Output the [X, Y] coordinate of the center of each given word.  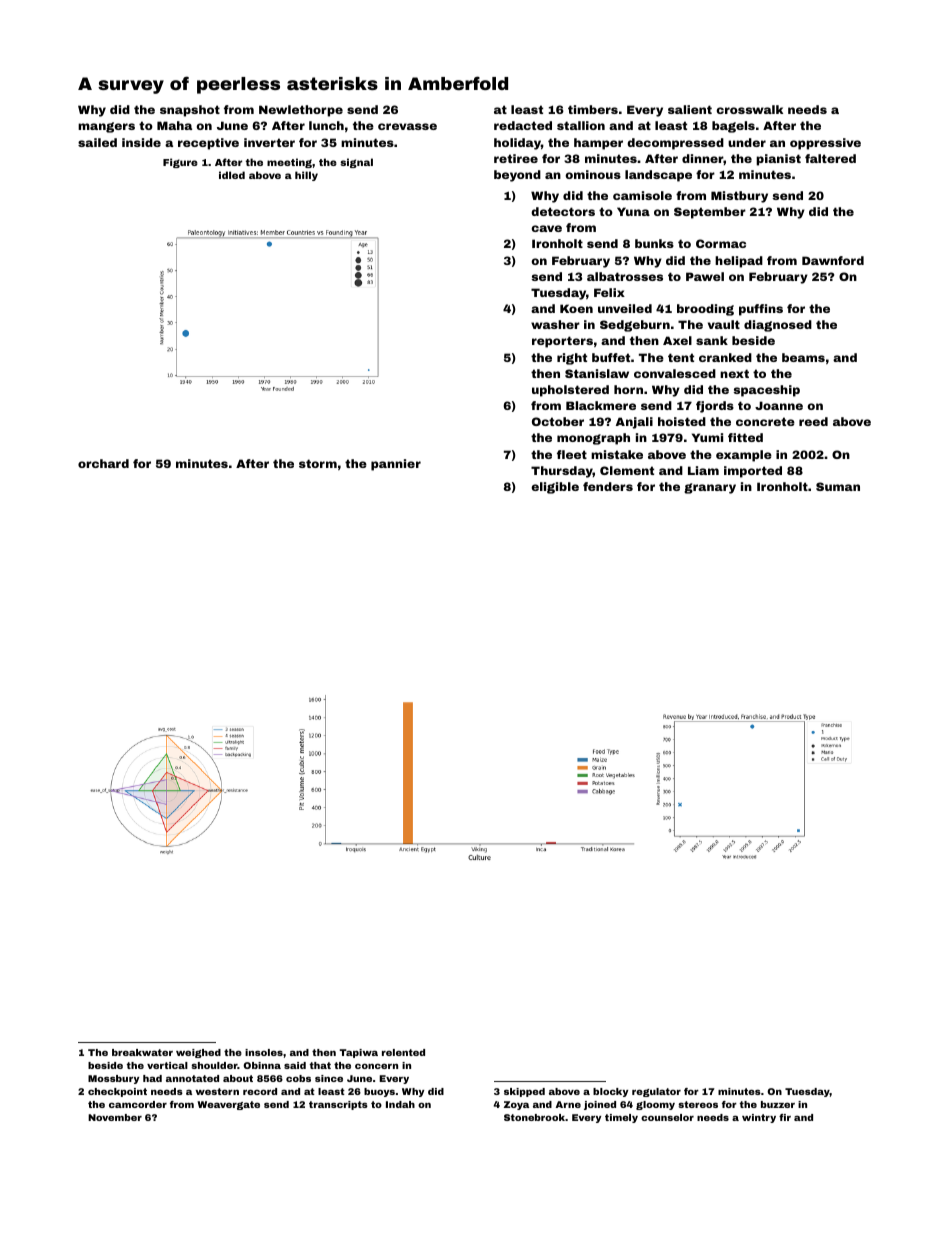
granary [710, 488]
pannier [396, 465]
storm [318, 463]
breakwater [142, 1052]
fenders [608, 486]
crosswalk [749, 109]
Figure [180, 163]
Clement [627, 470]
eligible [555, 488]
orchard [103, 463]
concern [376, 1066]
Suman [838, 486]
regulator [656, 1092]
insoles [264, 1052]
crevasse [407, 126]
